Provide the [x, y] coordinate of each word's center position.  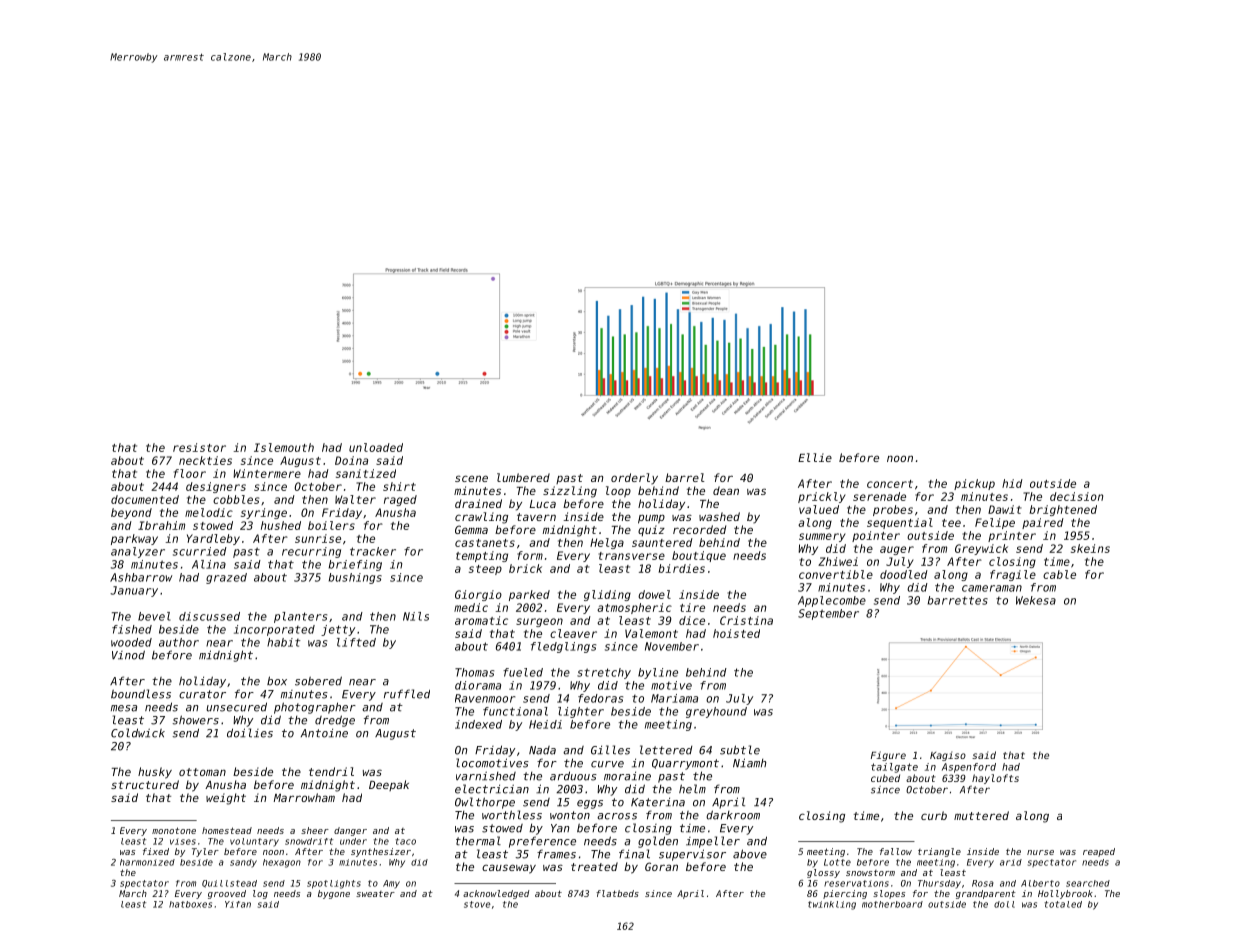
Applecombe [832, 601]
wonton [570, 815]
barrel [685, 477]
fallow [896, 851]
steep [485, 570]
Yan [560, 828]
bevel [154, 616]
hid [1012, 483]
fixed [156, 851]
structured [145, 784]
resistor [199, 447]
